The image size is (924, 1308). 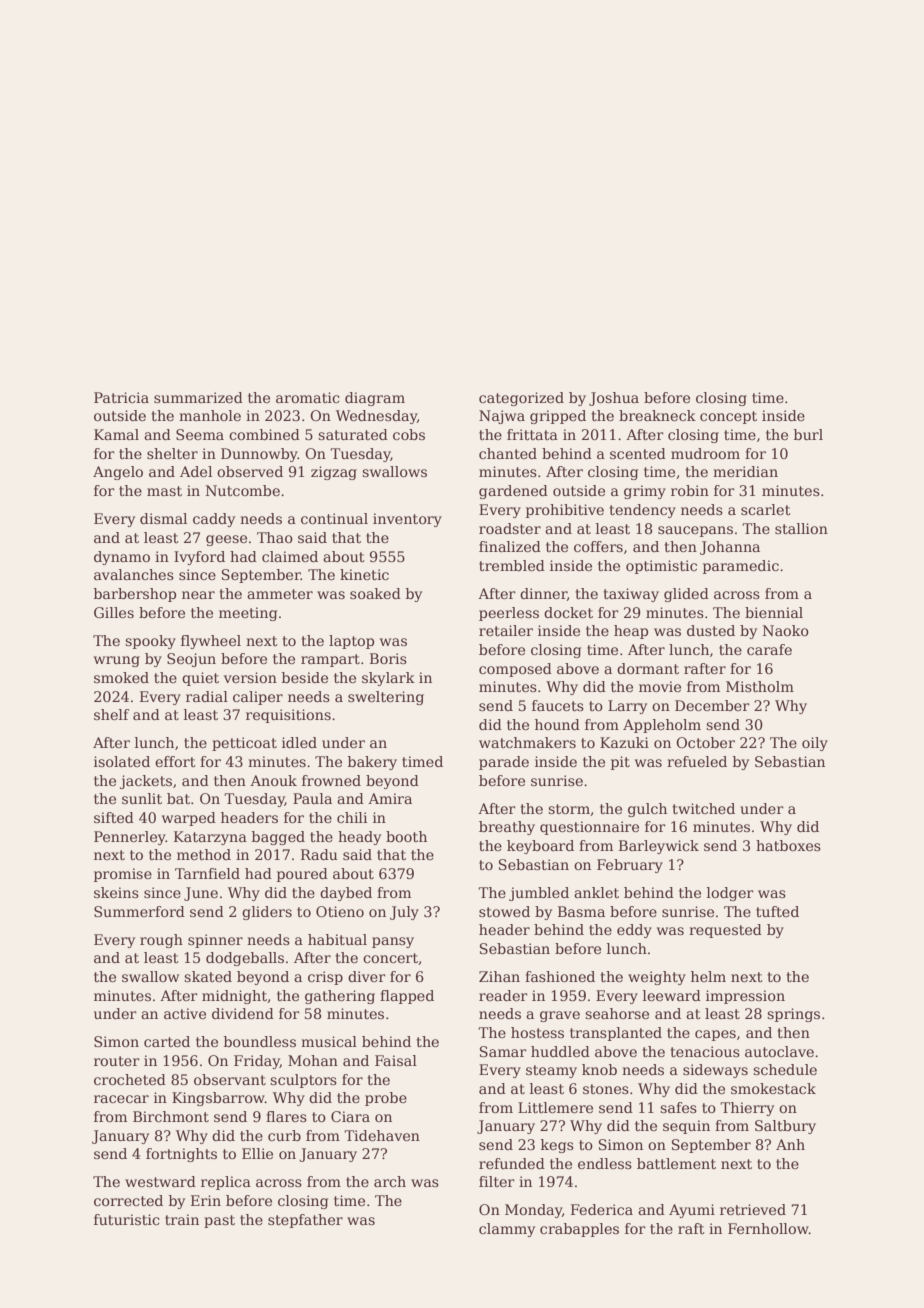 I want to click on stallion, so click(x=801, y=528).
